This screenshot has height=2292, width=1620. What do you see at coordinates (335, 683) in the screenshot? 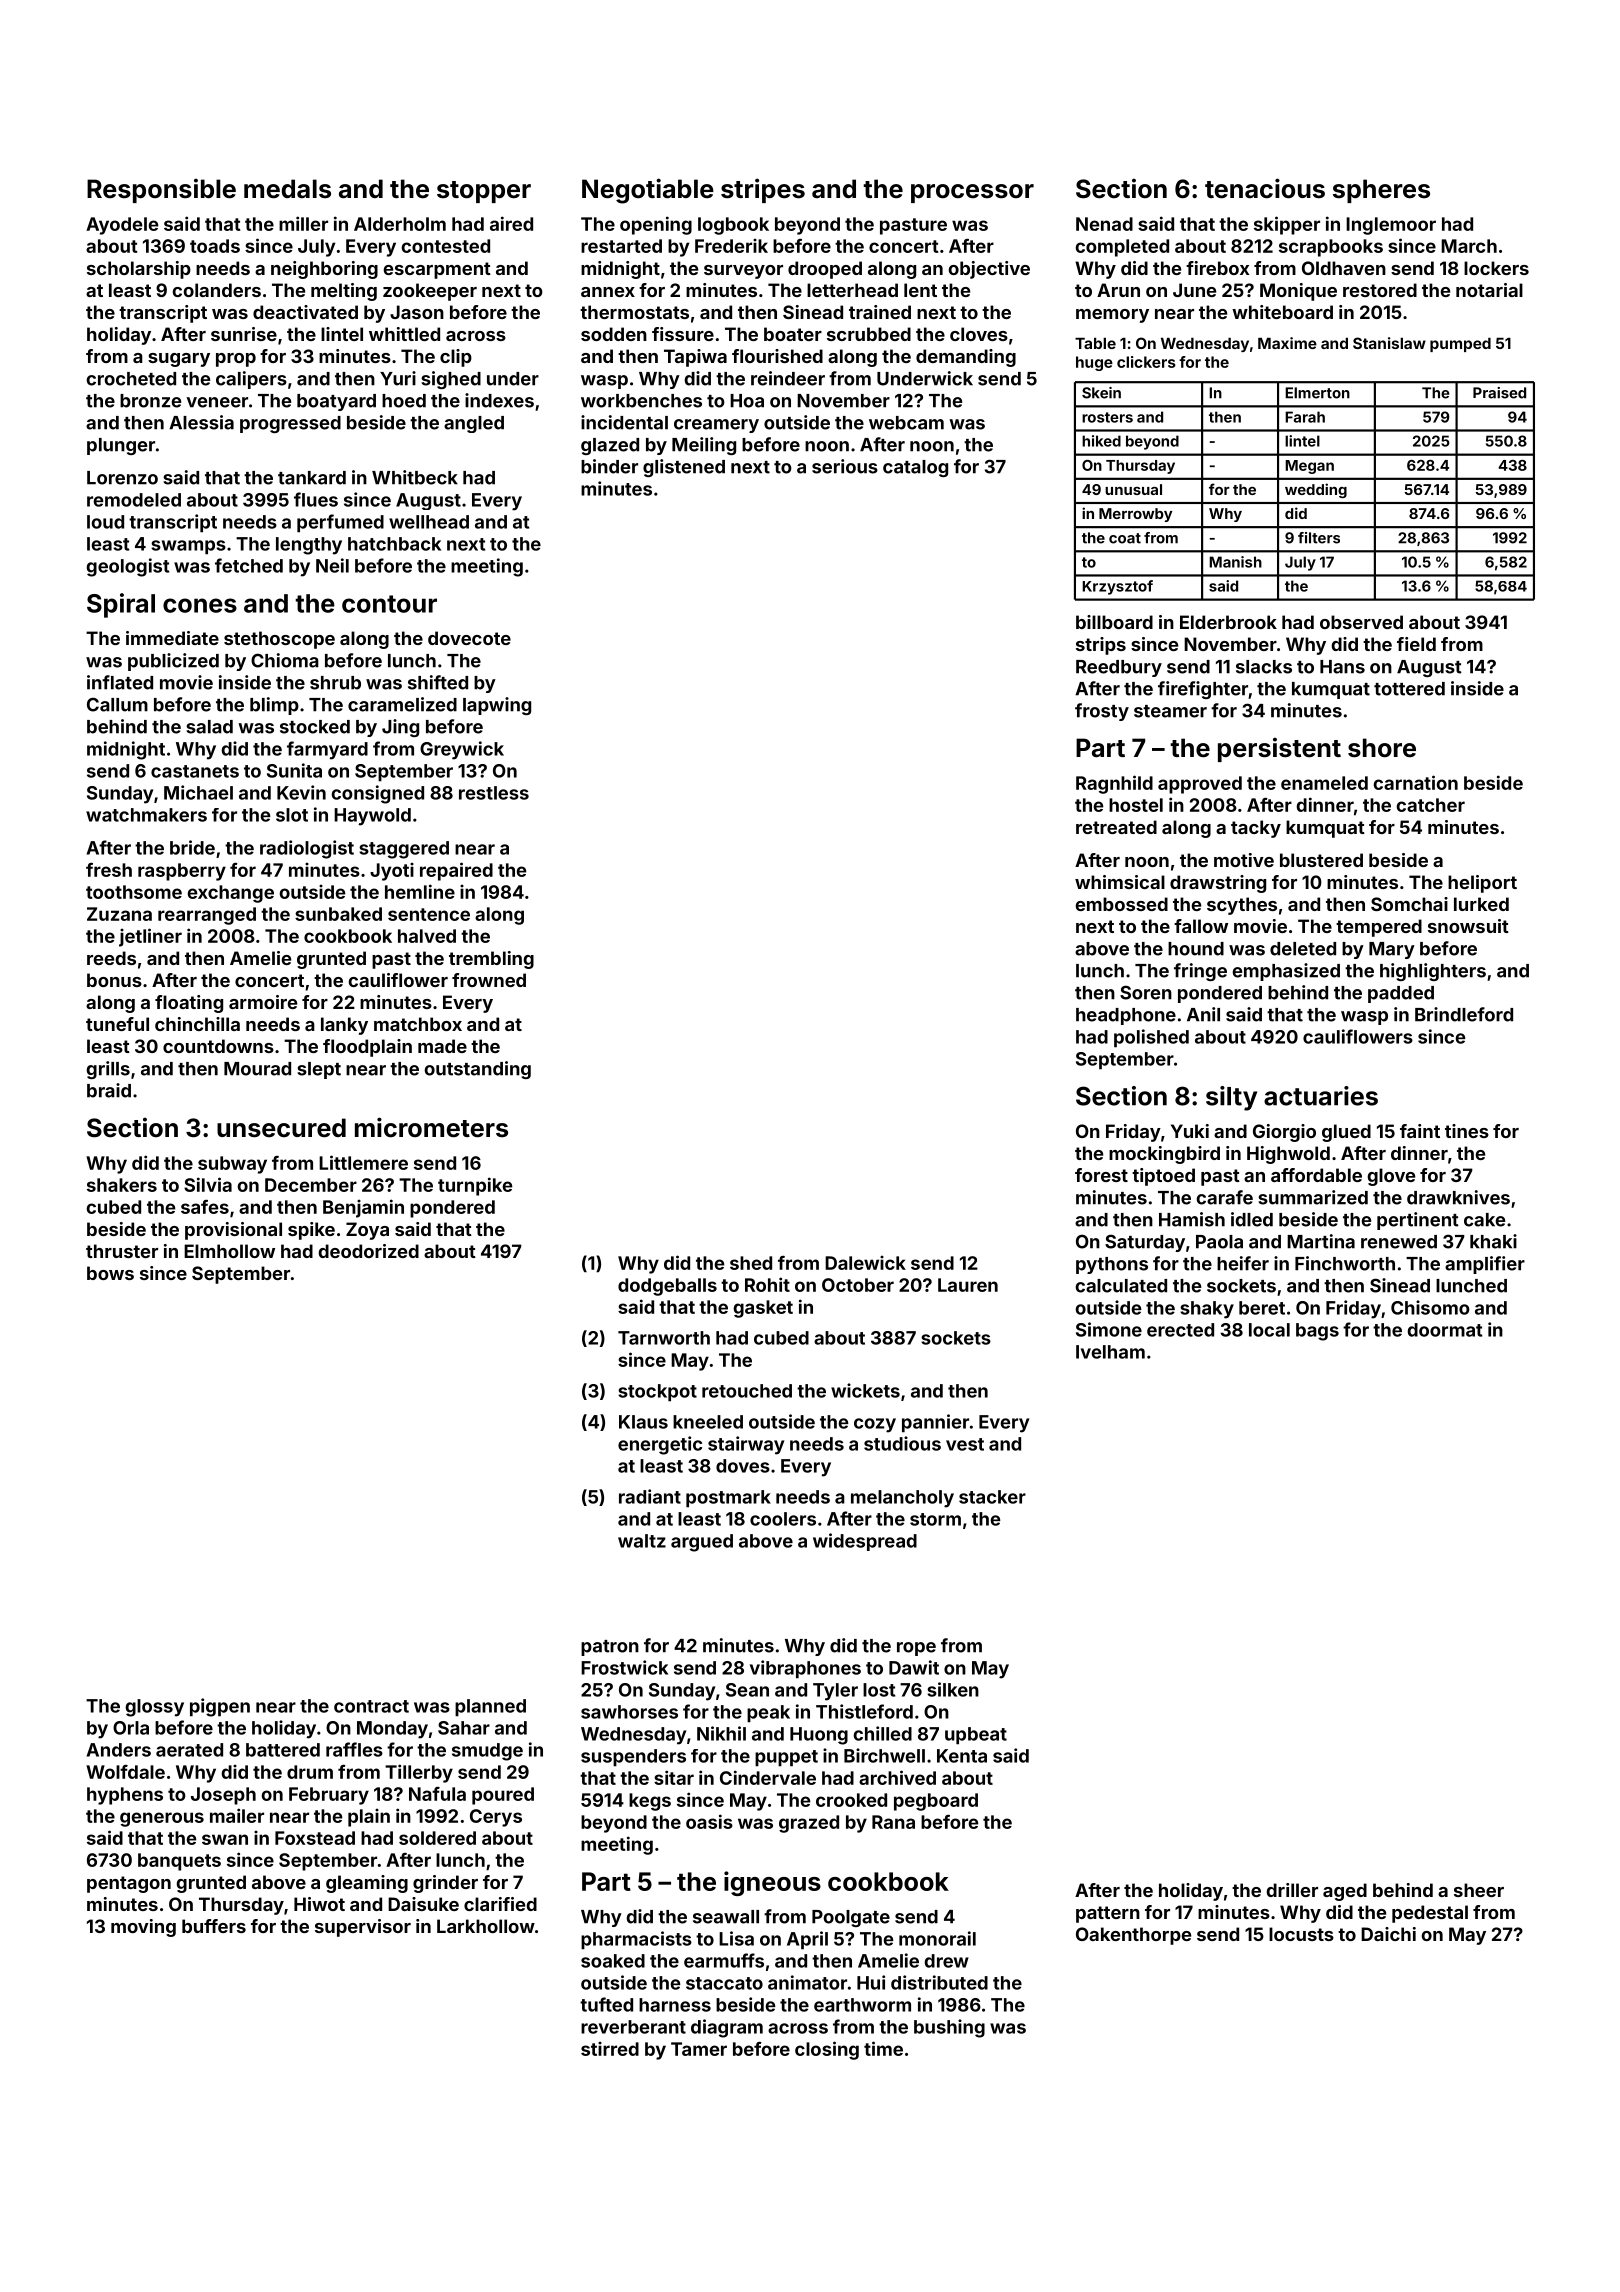
I see `shrub` at bounding box center [335, 683].
